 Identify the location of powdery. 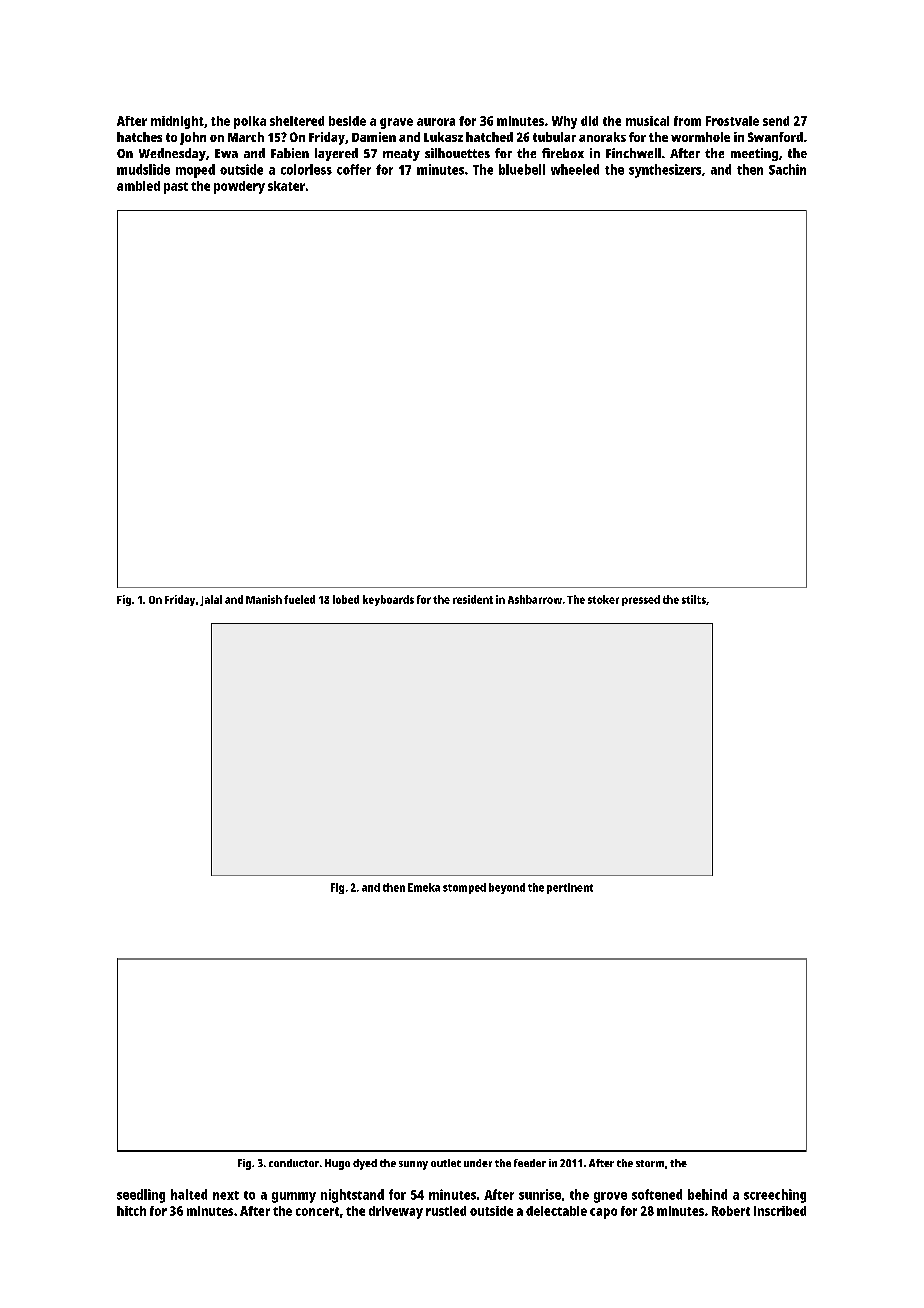
(239, 187).
